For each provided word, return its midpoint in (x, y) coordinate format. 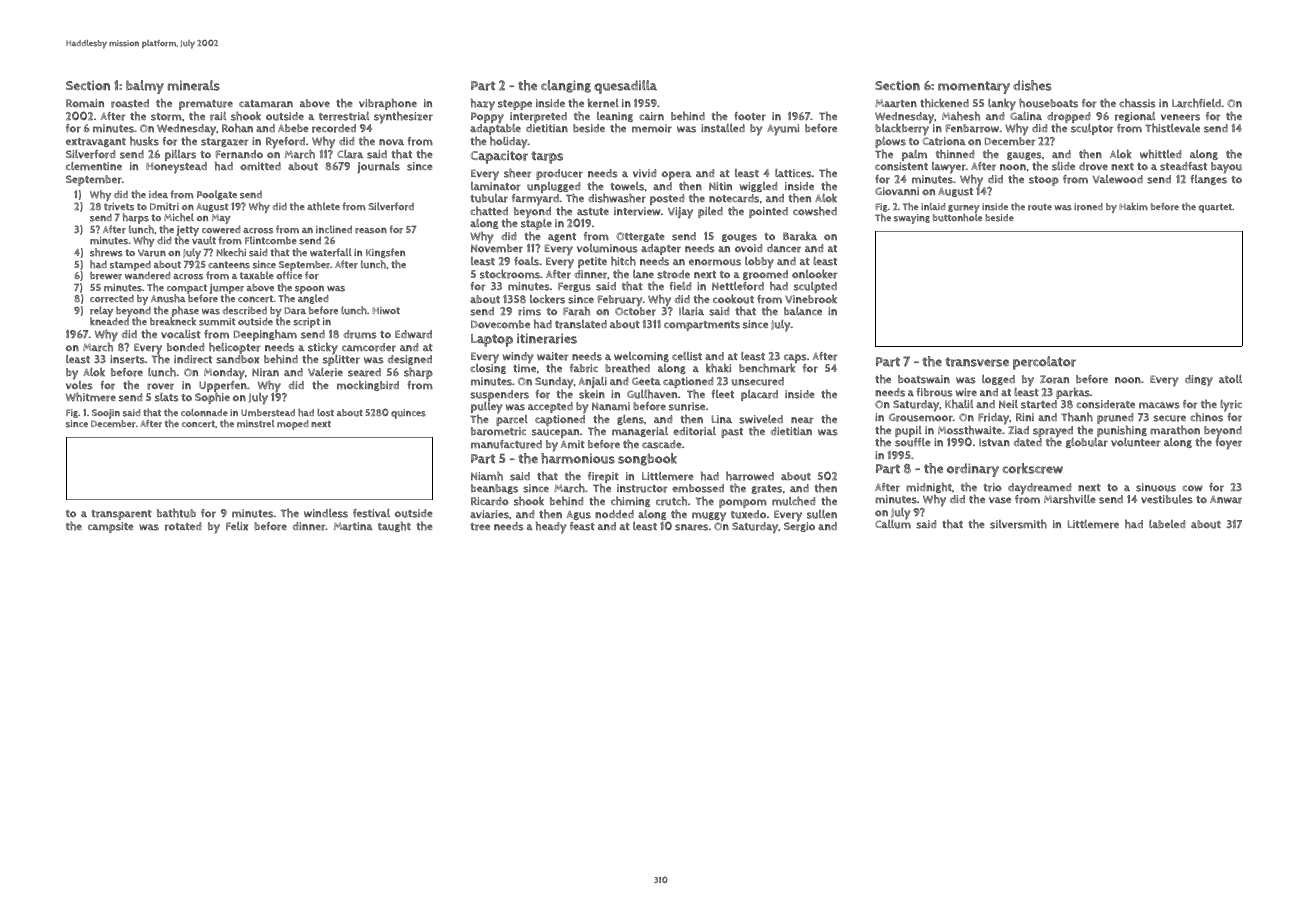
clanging (566, 86)
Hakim (1133, 206)
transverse (977, 362)
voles (79, 385)
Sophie (212, 398)
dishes (1032, 85)
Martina (353, 526)
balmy (145, 87)
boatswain (924, 379)
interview (637, 211)
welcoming (641, 358)
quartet (1215, 208)
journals (378, 167)
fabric (584, 368)
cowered (221, 230)
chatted (489, 211)
